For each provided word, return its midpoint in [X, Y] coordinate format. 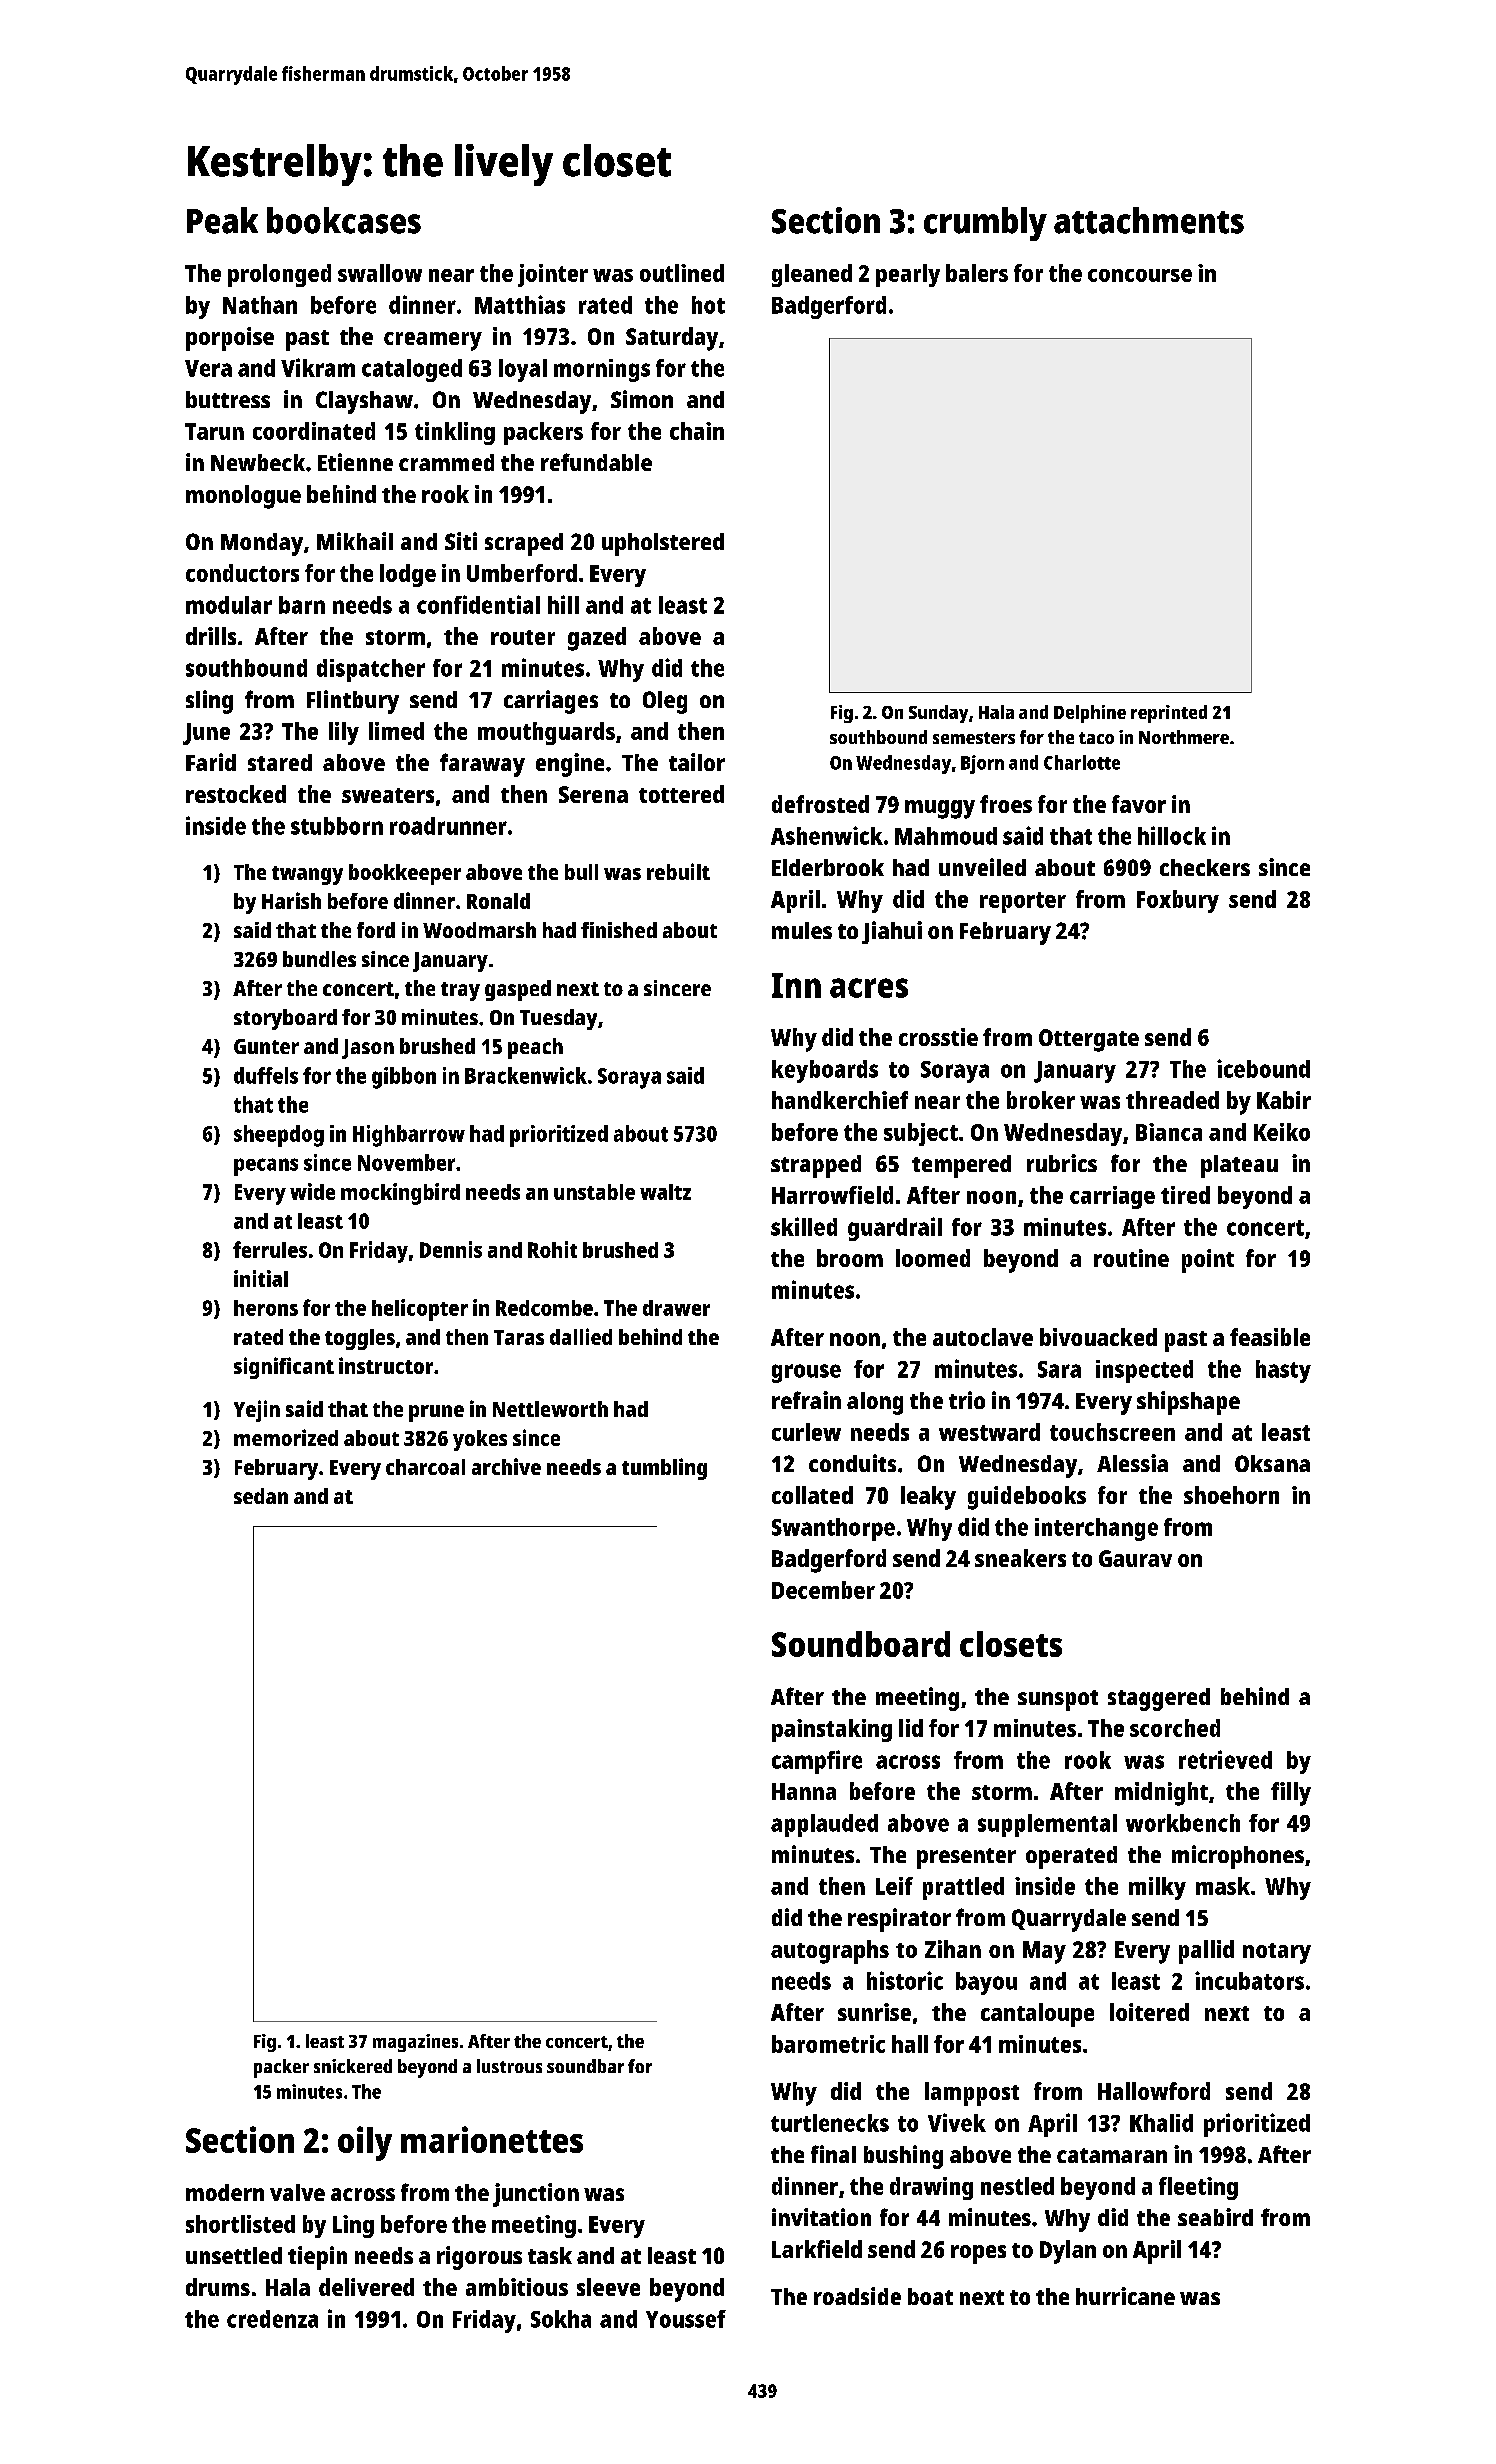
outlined [682, 273]
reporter [1023, 902]
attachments [1149, 220]
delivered [366, 2287]
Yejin [257, 1411]
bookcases [344, 220]
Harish [291, 900]
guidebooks [1027, 1498]
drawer [676, 1308]
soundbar [585, 2066]
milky [1157, 1888]
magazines [415, 2043]
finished [619, 930]
